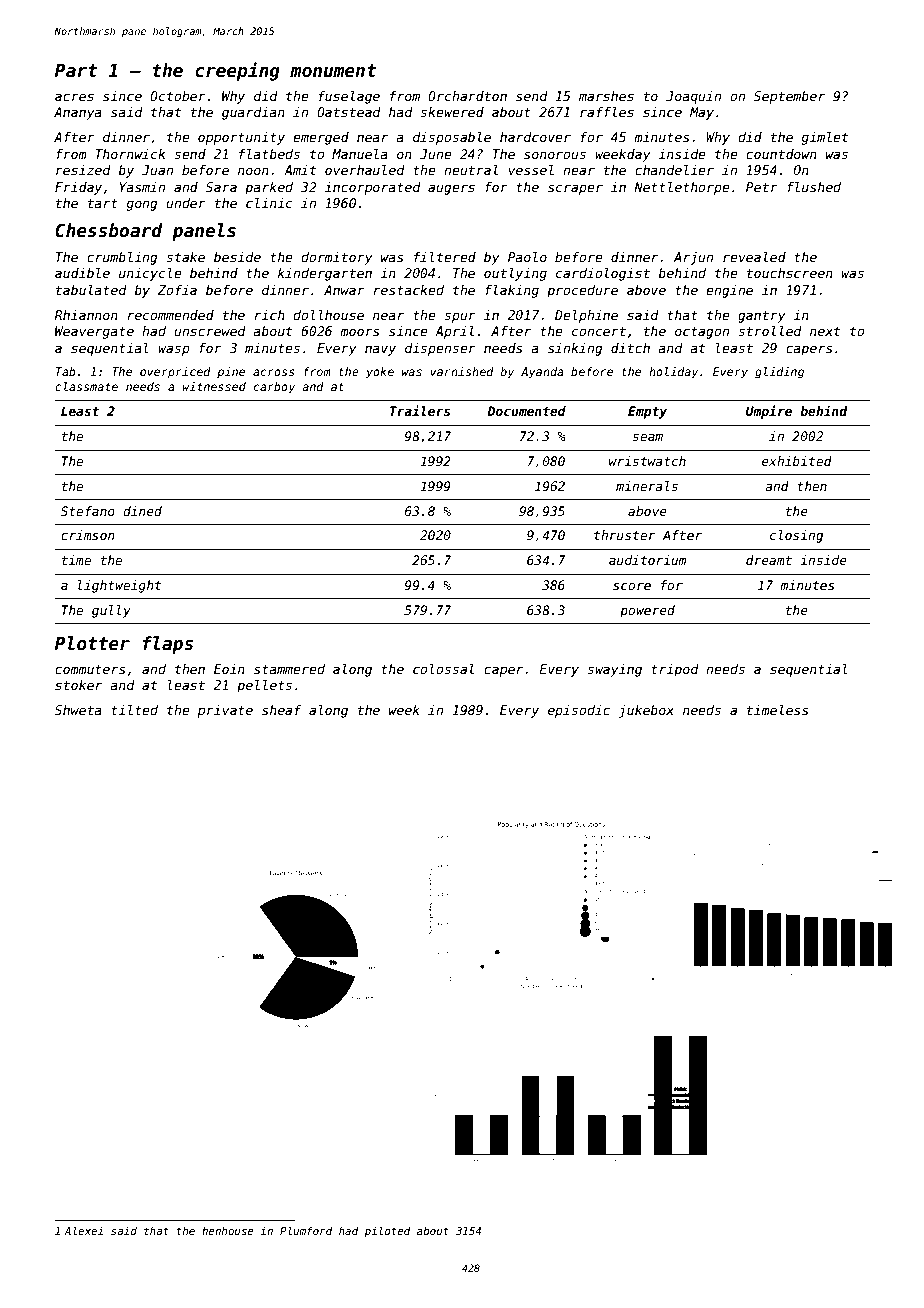  Describe the element at coordinates (443, 669) in the screenshot. I see `colossal` at that location.
